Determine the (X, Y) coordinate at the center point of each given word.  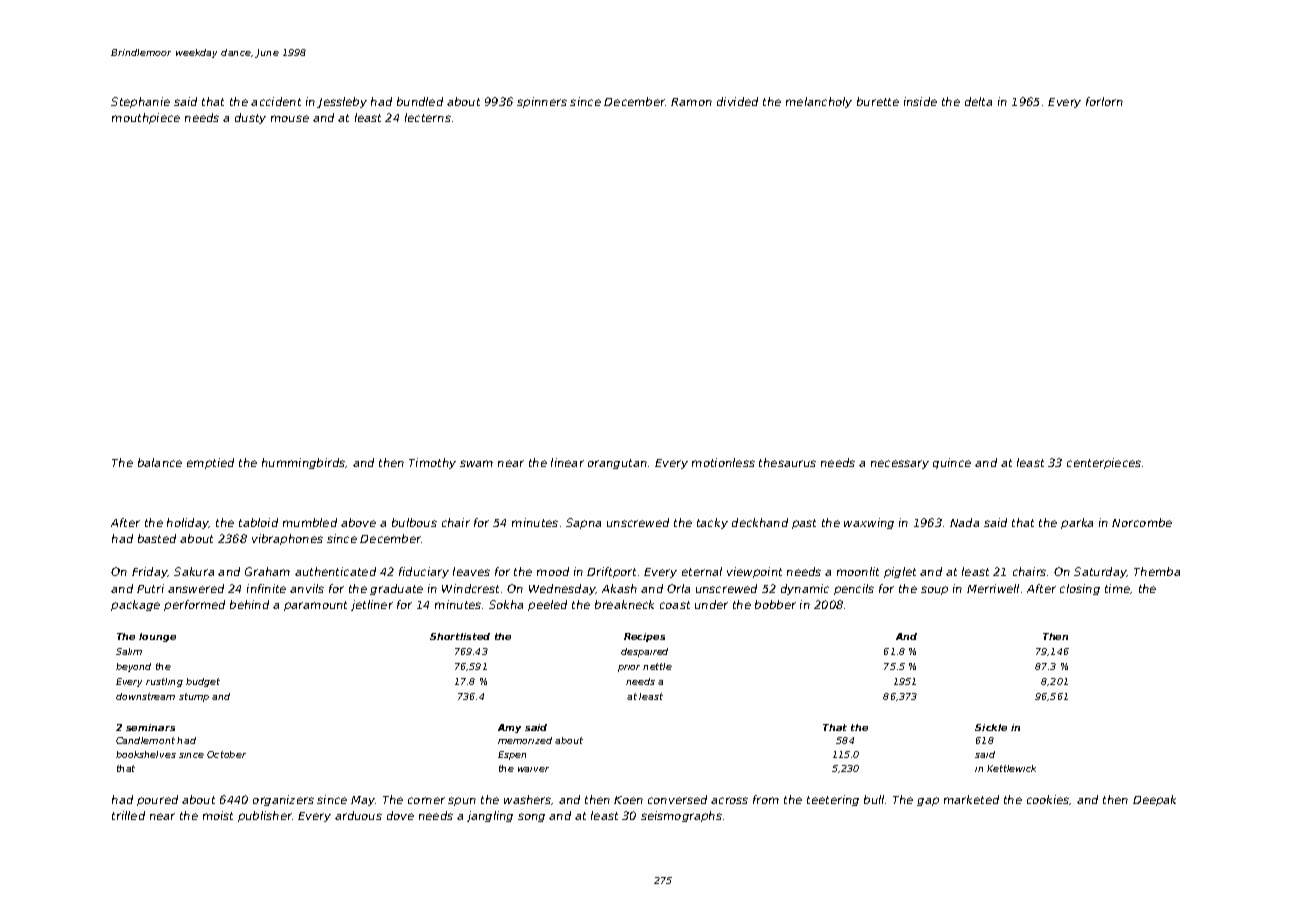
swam (476, 463)
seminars (150, 727)
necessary (900, 464)
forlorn (1104, 101)
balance (160, 462)
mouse (290, 118)
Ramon (691, 102)
